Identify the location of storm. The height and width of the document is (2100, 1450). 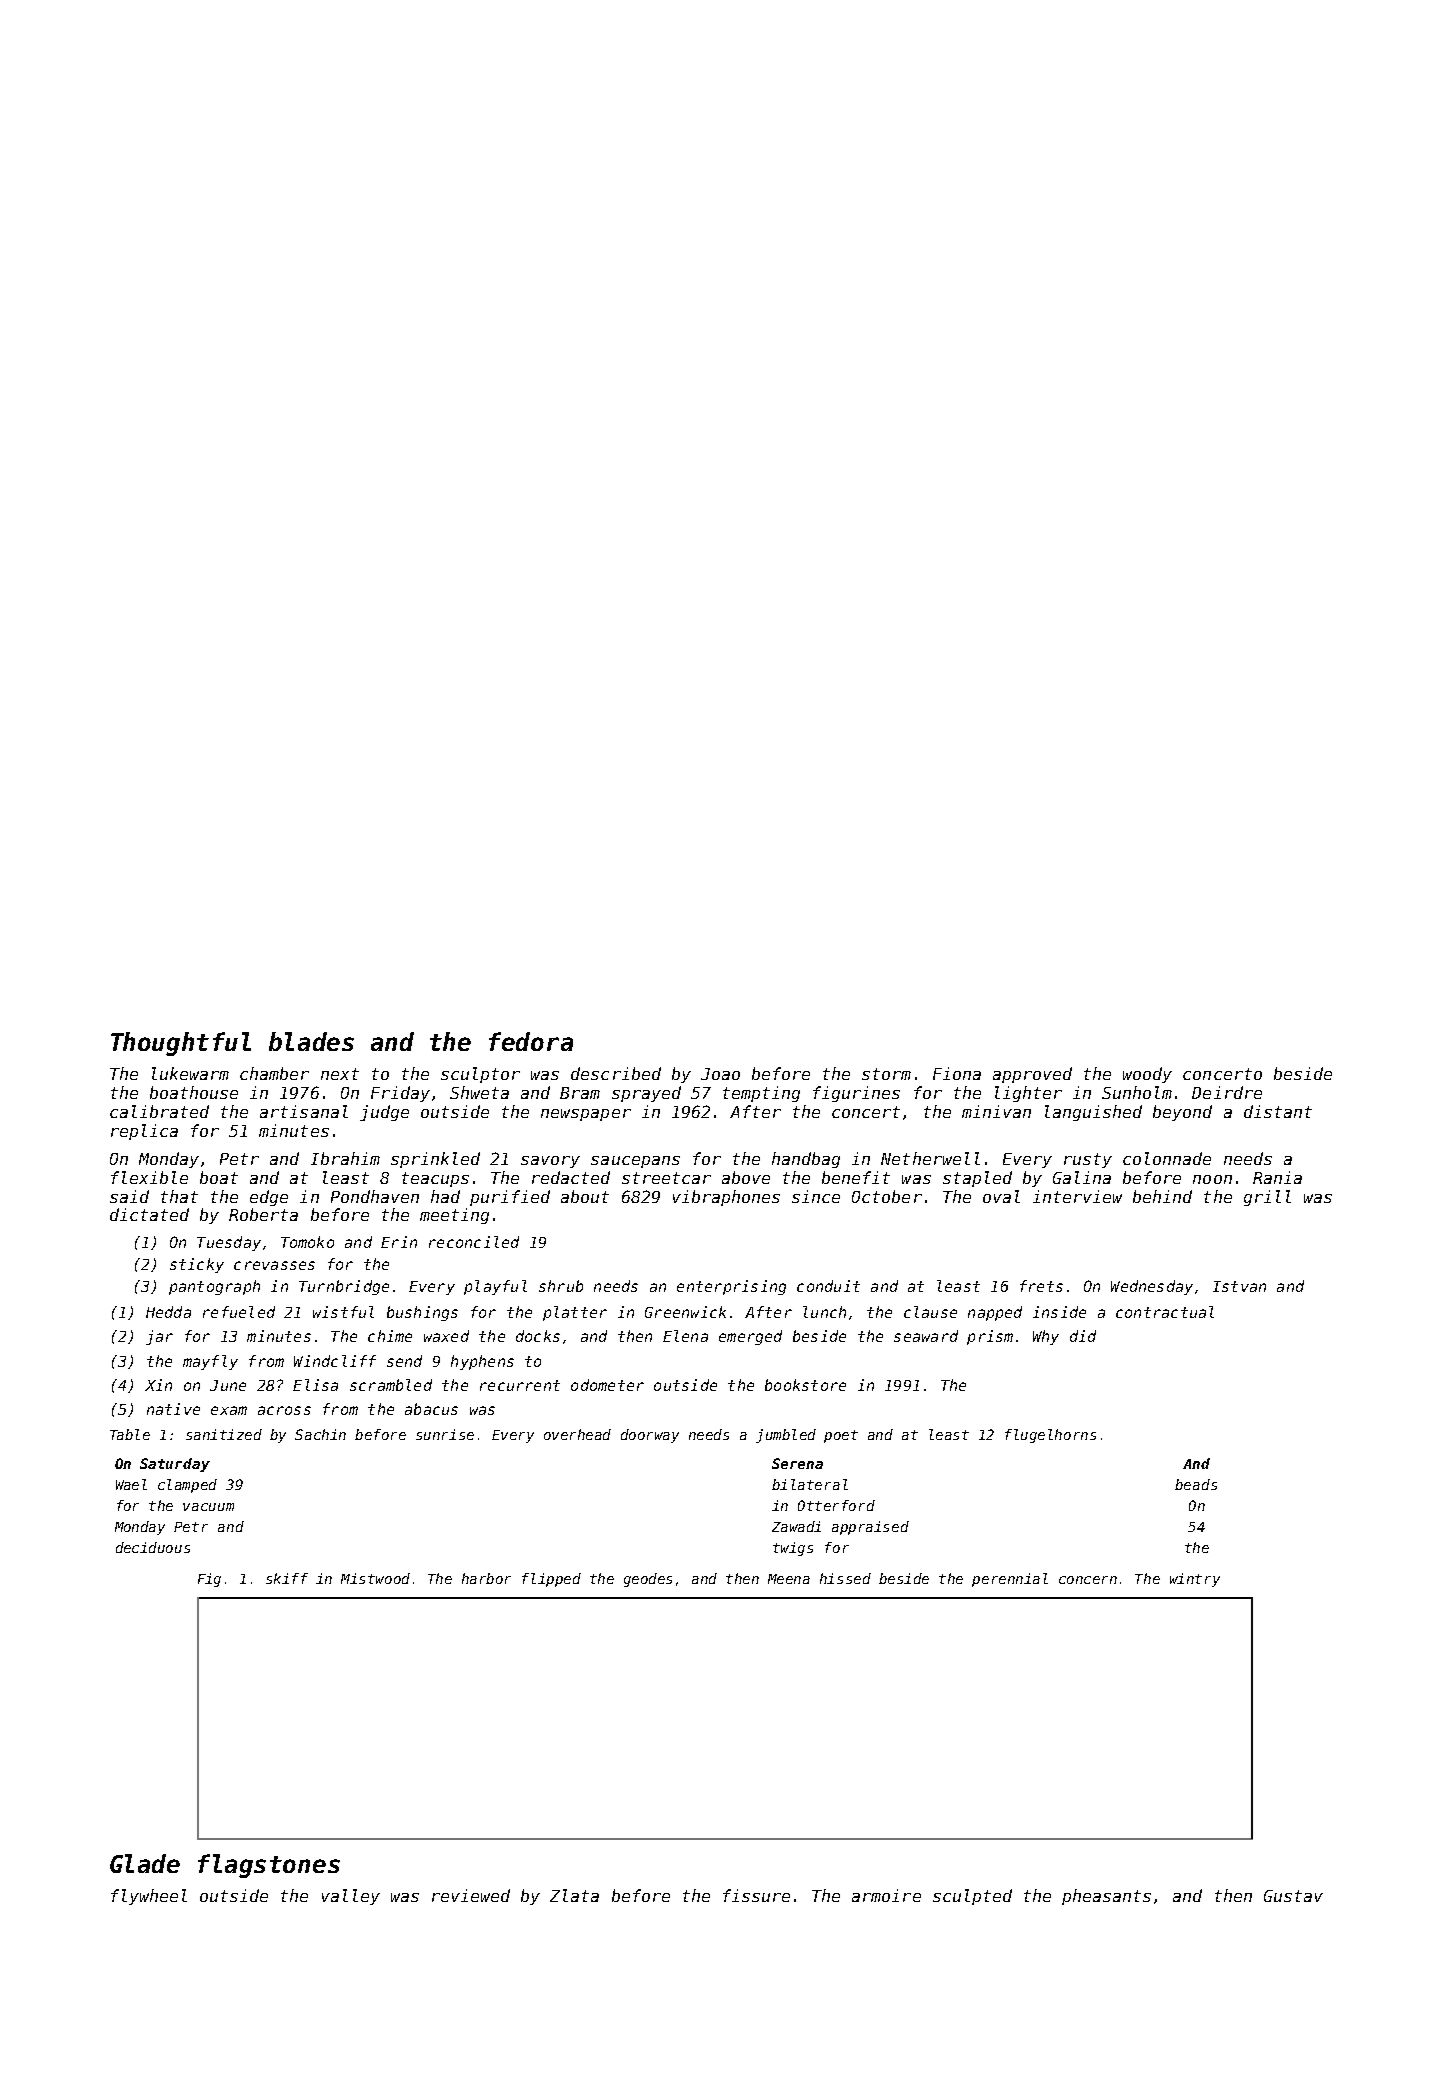
(886, 1074).
